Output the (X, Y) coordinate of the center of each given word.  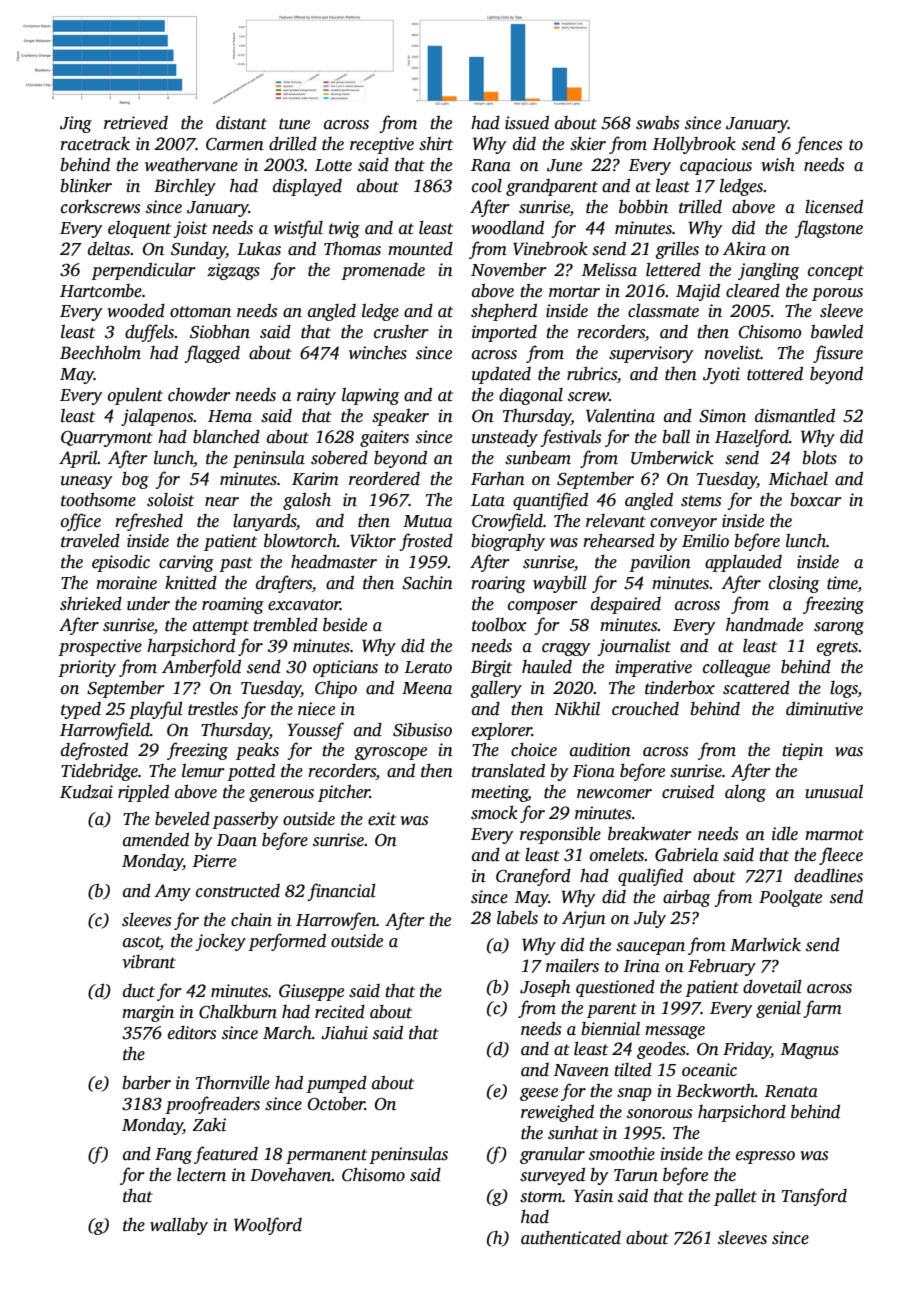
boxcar (816, 500)
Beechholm (100, 353)
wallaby (179, 1226)
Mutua (427, 521)
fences (818, 145)
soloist (170, 500)
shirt (436, 144)
